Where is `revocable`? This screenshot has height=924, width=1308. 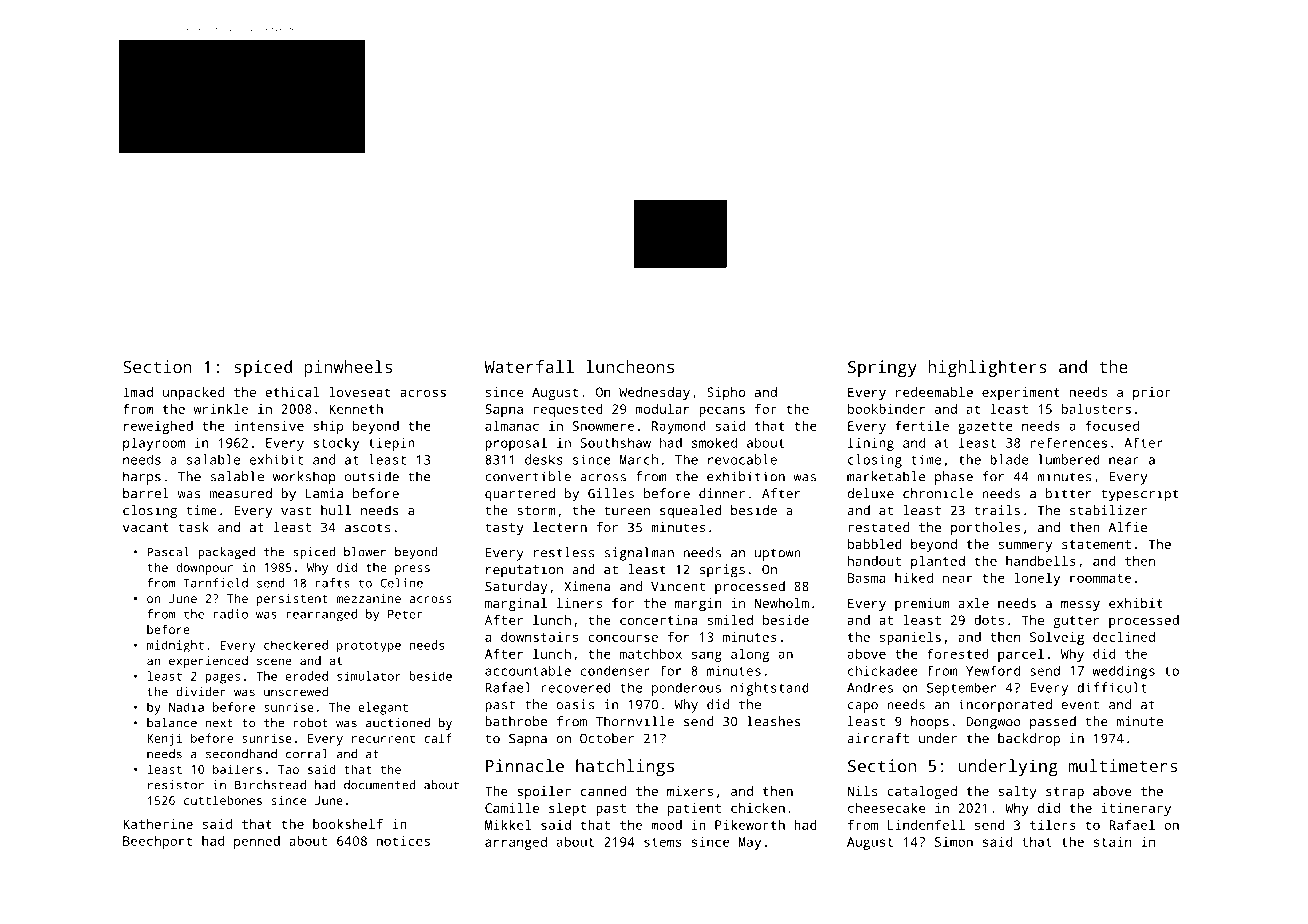
revocable is located at coordinates (742, 459).
